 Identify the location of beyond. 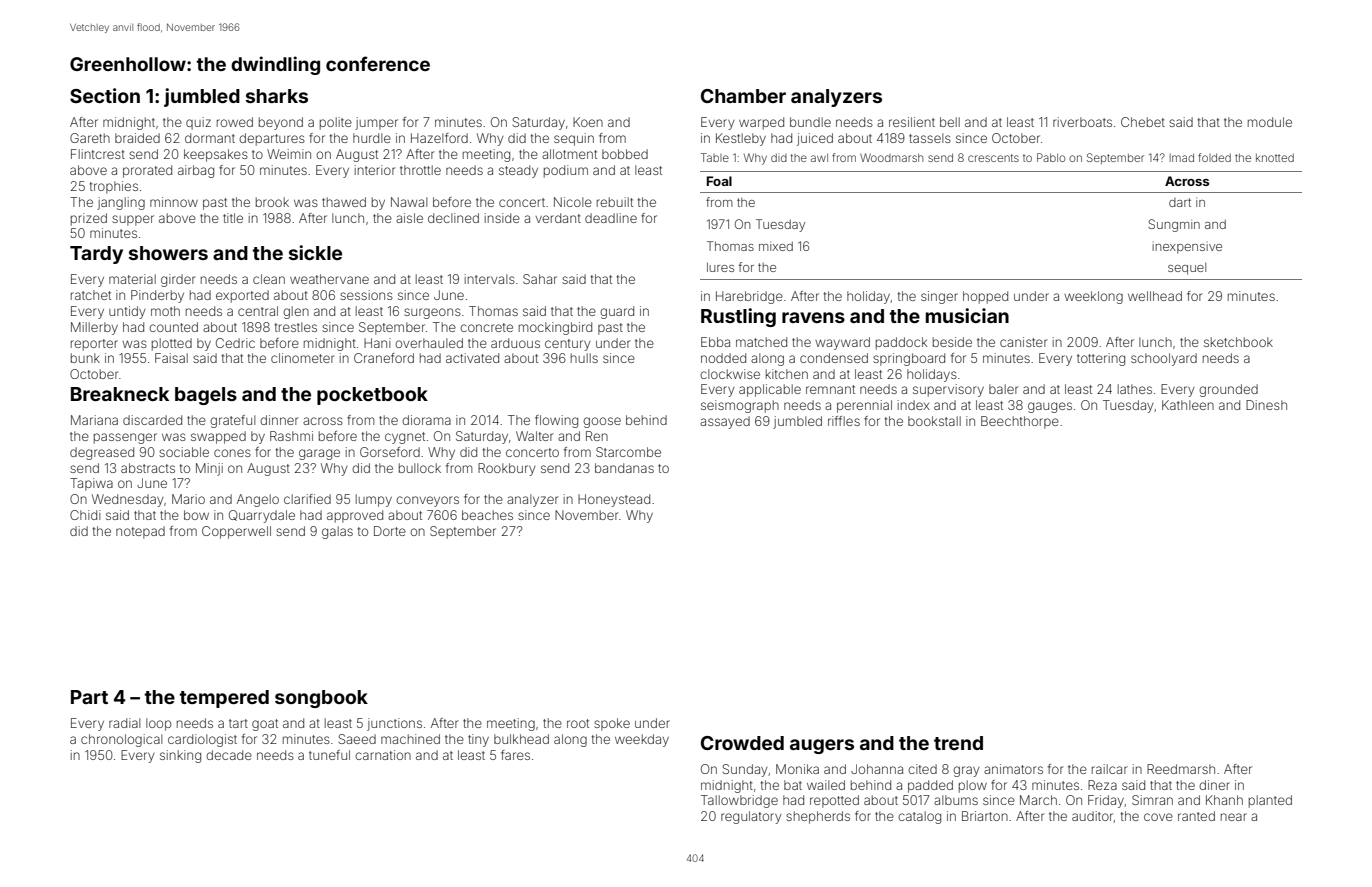
(281, 123).
